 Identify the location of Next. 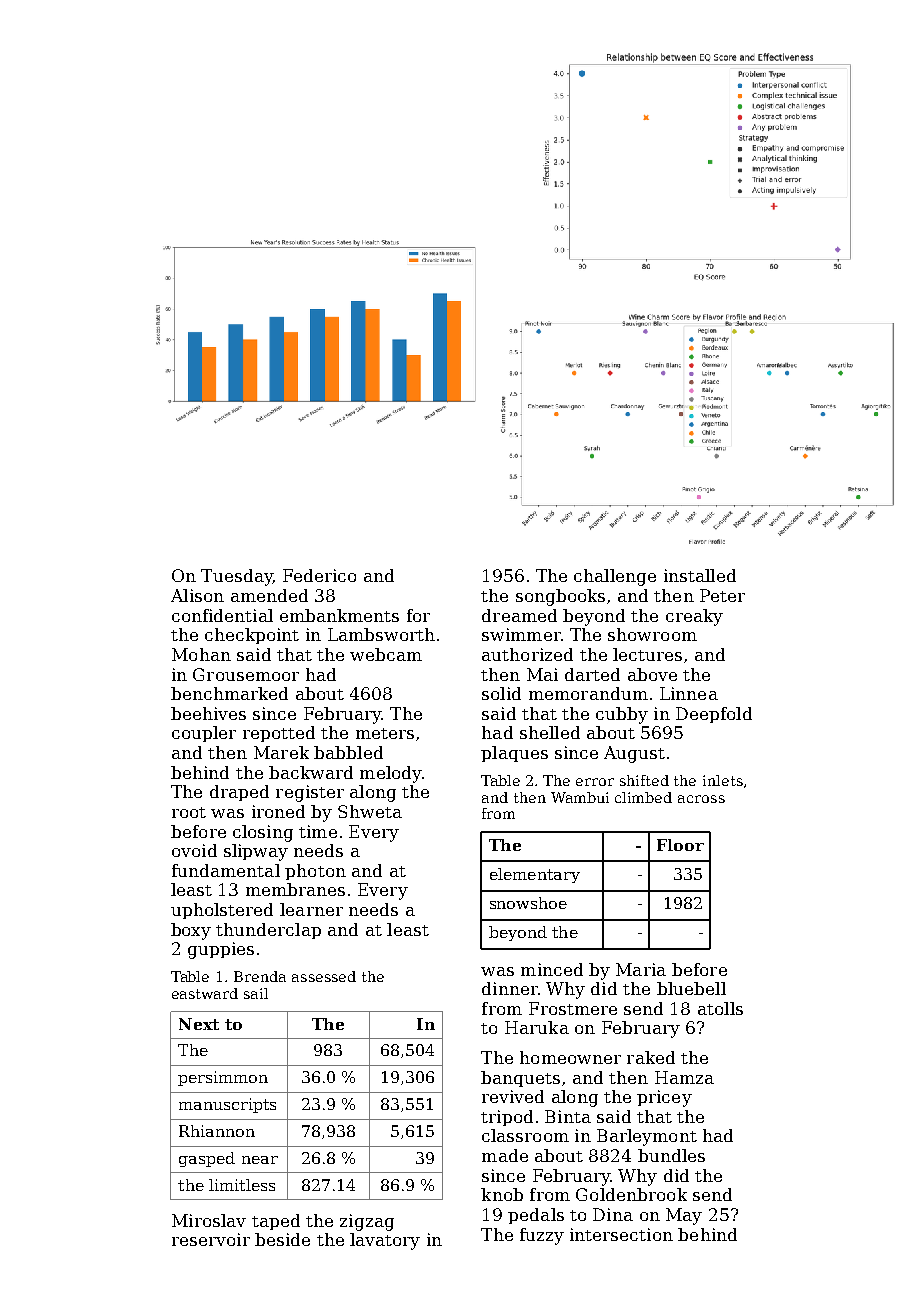
(199, 1024).
